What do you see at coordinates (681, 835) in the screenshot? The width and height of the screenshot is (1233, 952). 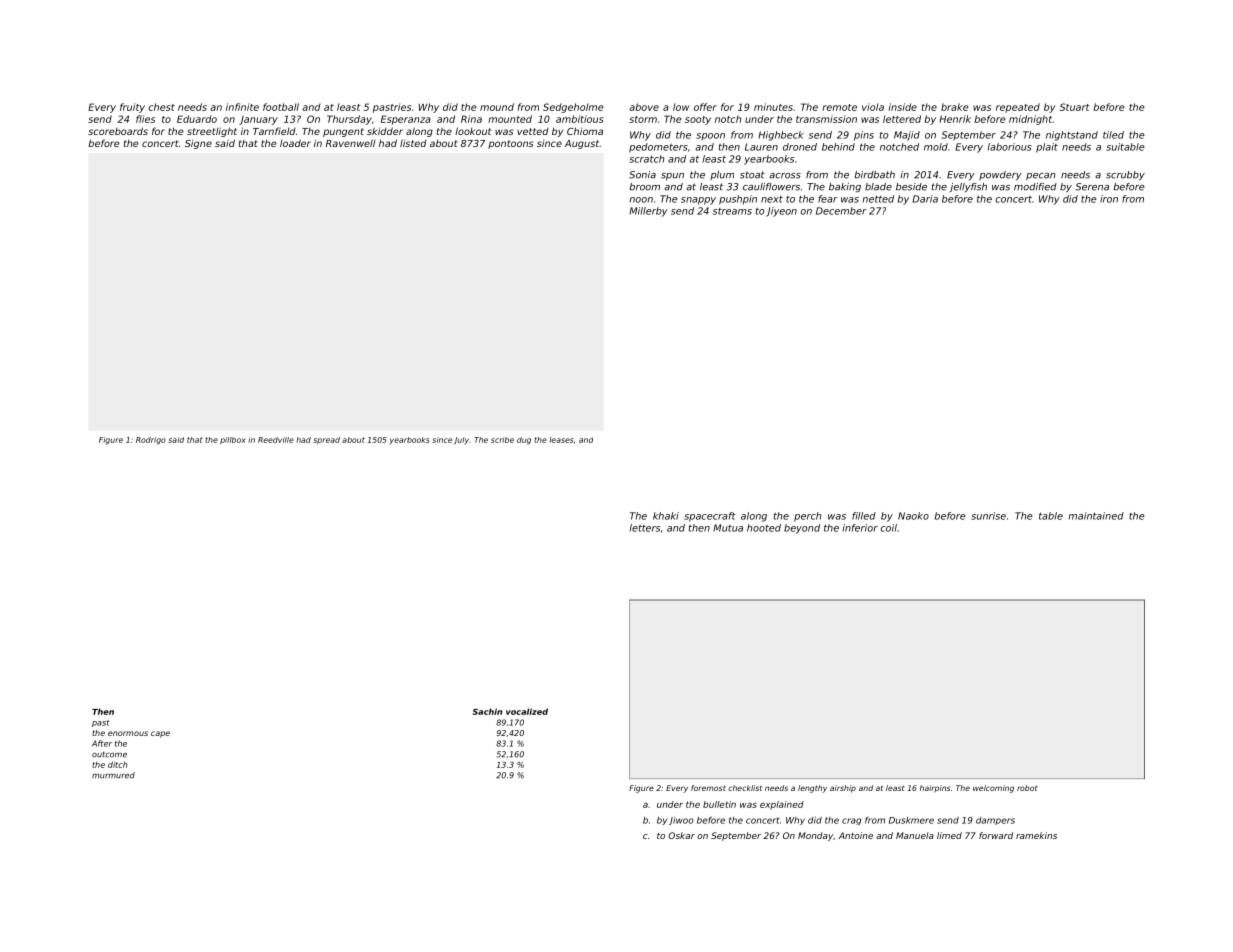 I see `Oskar` at bounding box center [681, 835].
